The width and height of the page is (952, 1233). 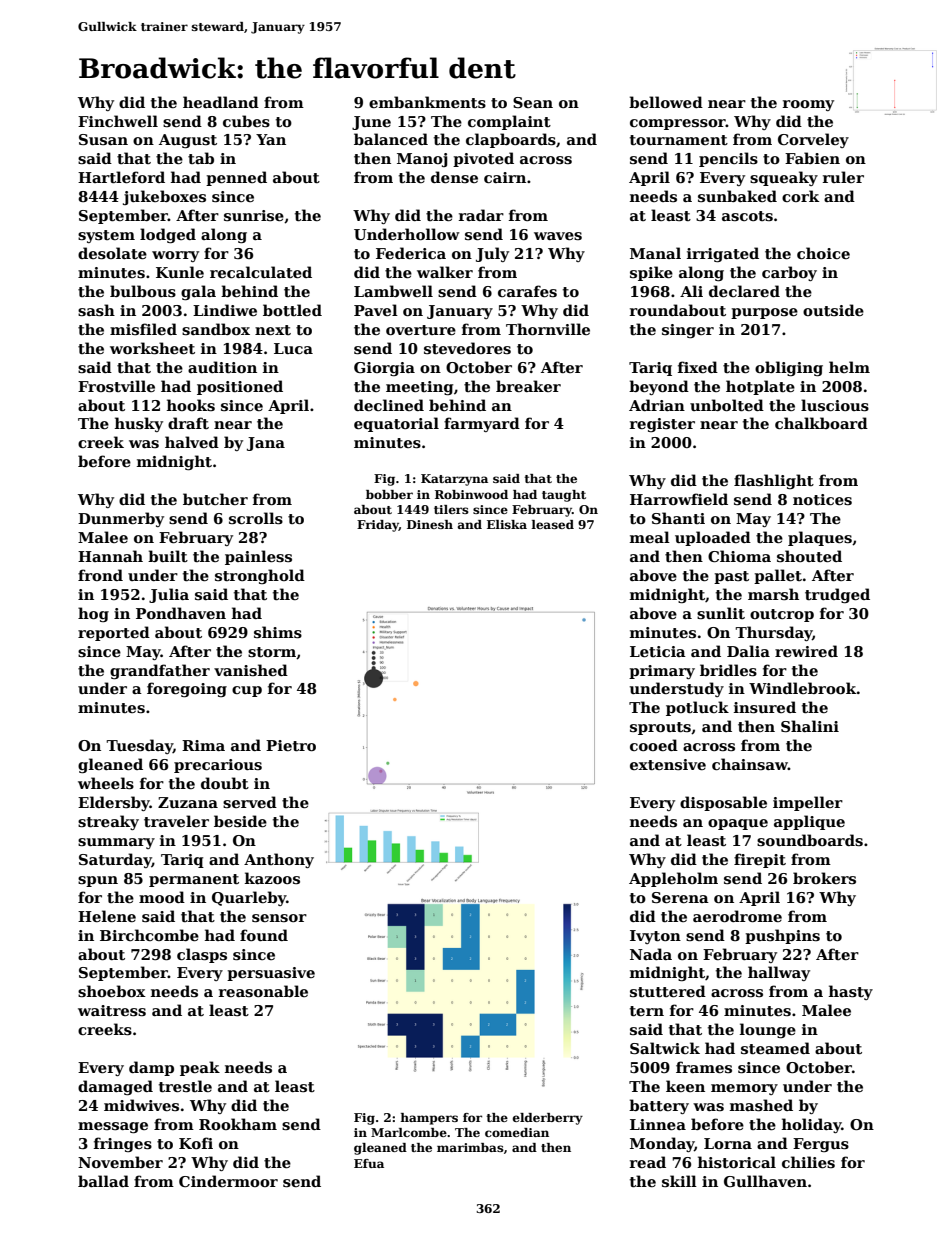 I want to click on hallway, so click(x=779, y=973).
